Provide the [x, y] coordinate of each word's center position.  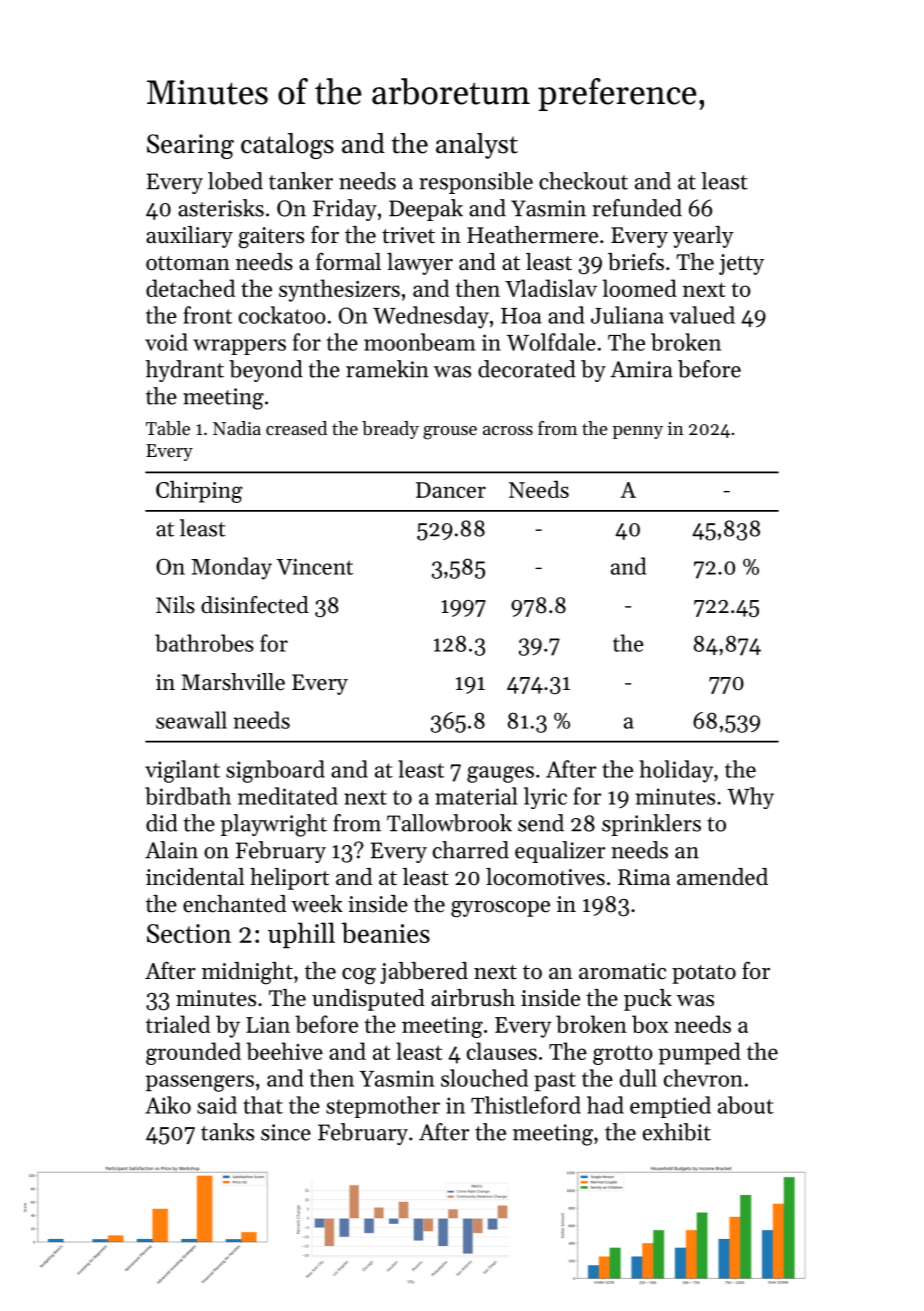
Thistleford [526, 1105]
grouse [450, 433]
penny [637, 432]
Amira [641, 369]
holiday [676, 771]
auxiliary [189, 237]
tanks [227, 1132]
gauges [500, 774]
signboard [275, 771]
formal [348, 261]
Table [168, 428]
